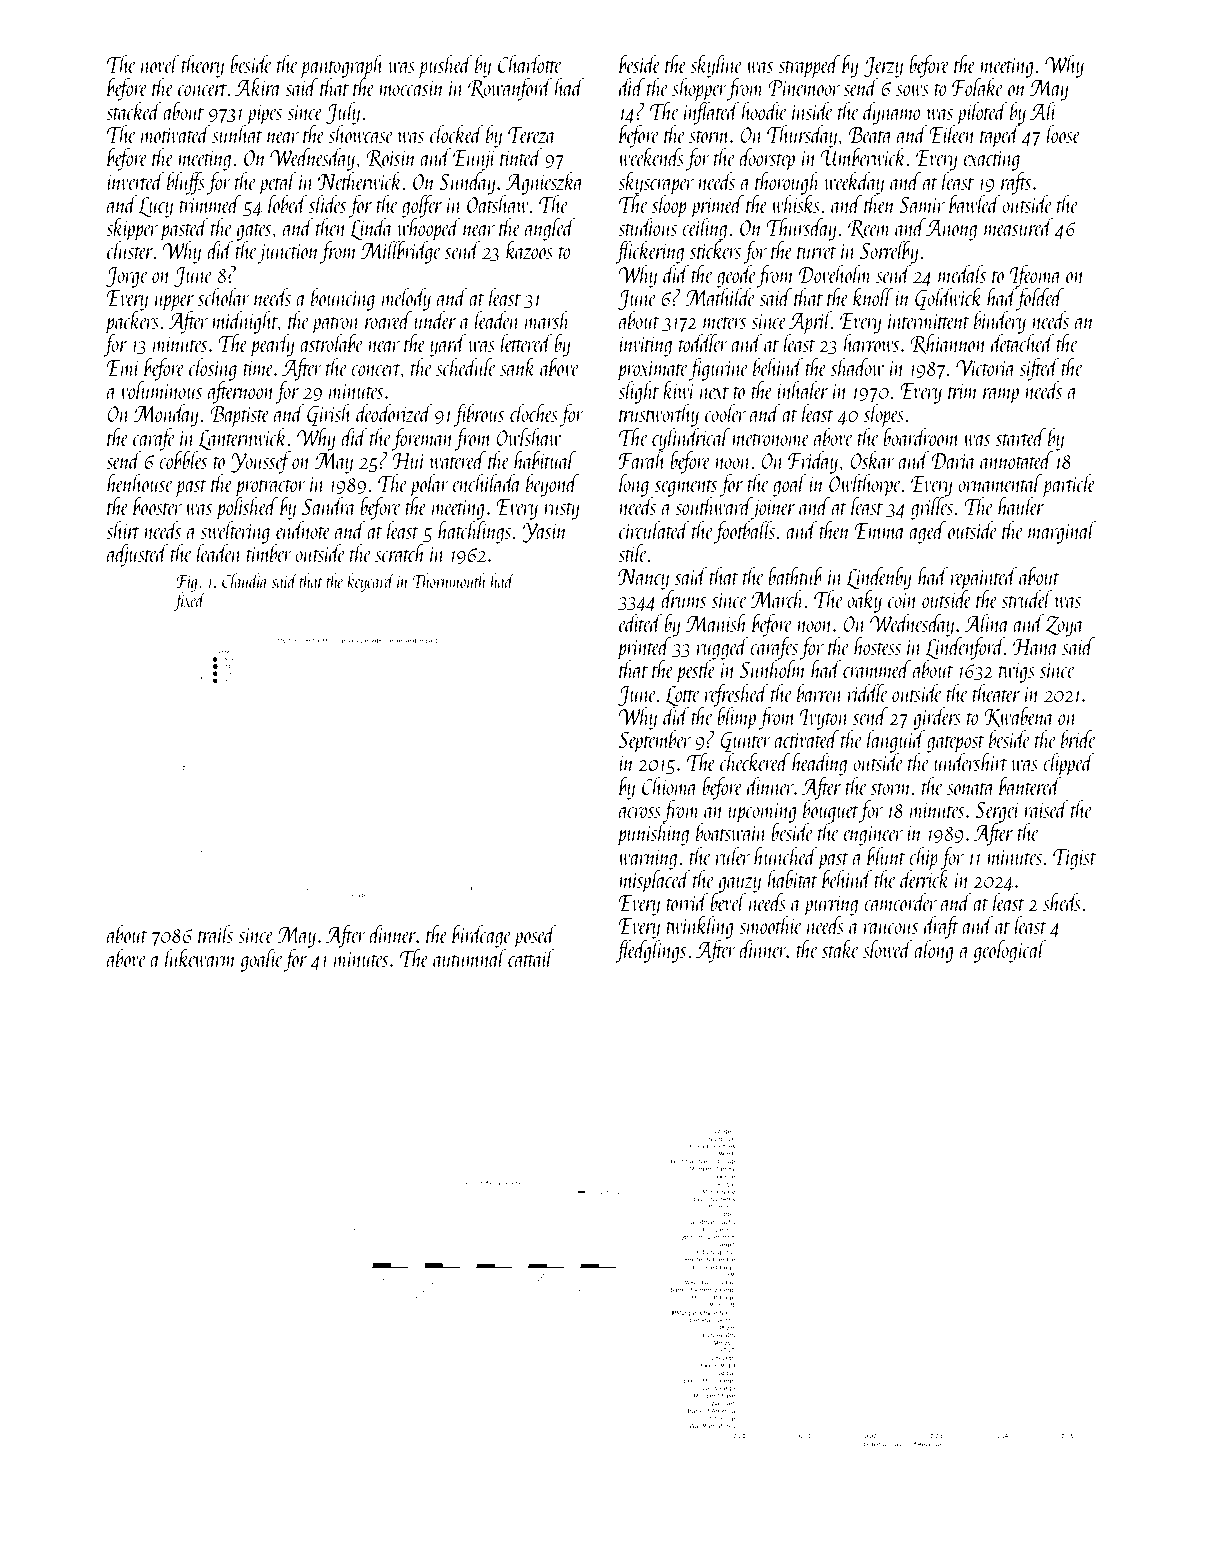 This image has width=1205, height=1559. Describe the element at coordinates (186, 183) in the image. I see `bluffs` at that location.
